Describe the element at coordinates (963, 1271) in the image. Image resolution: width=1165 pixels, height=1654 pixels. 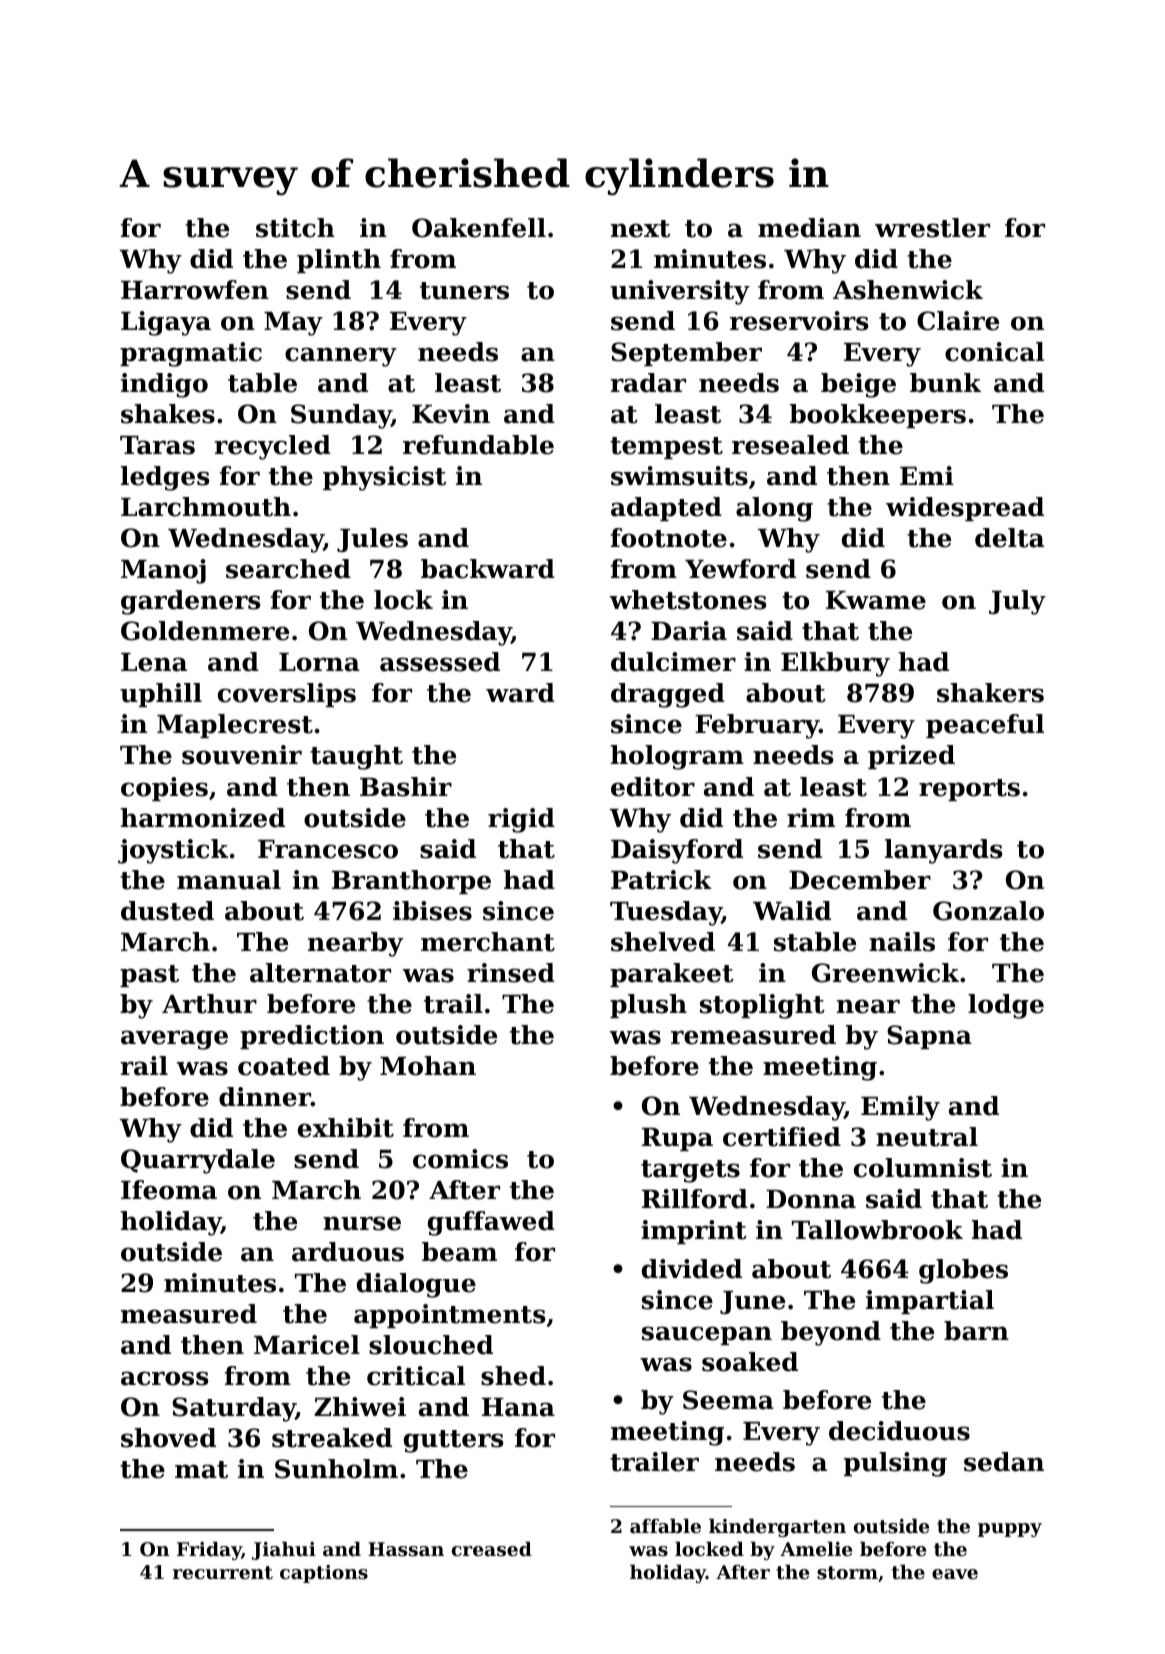
I see `globes` at that location.
